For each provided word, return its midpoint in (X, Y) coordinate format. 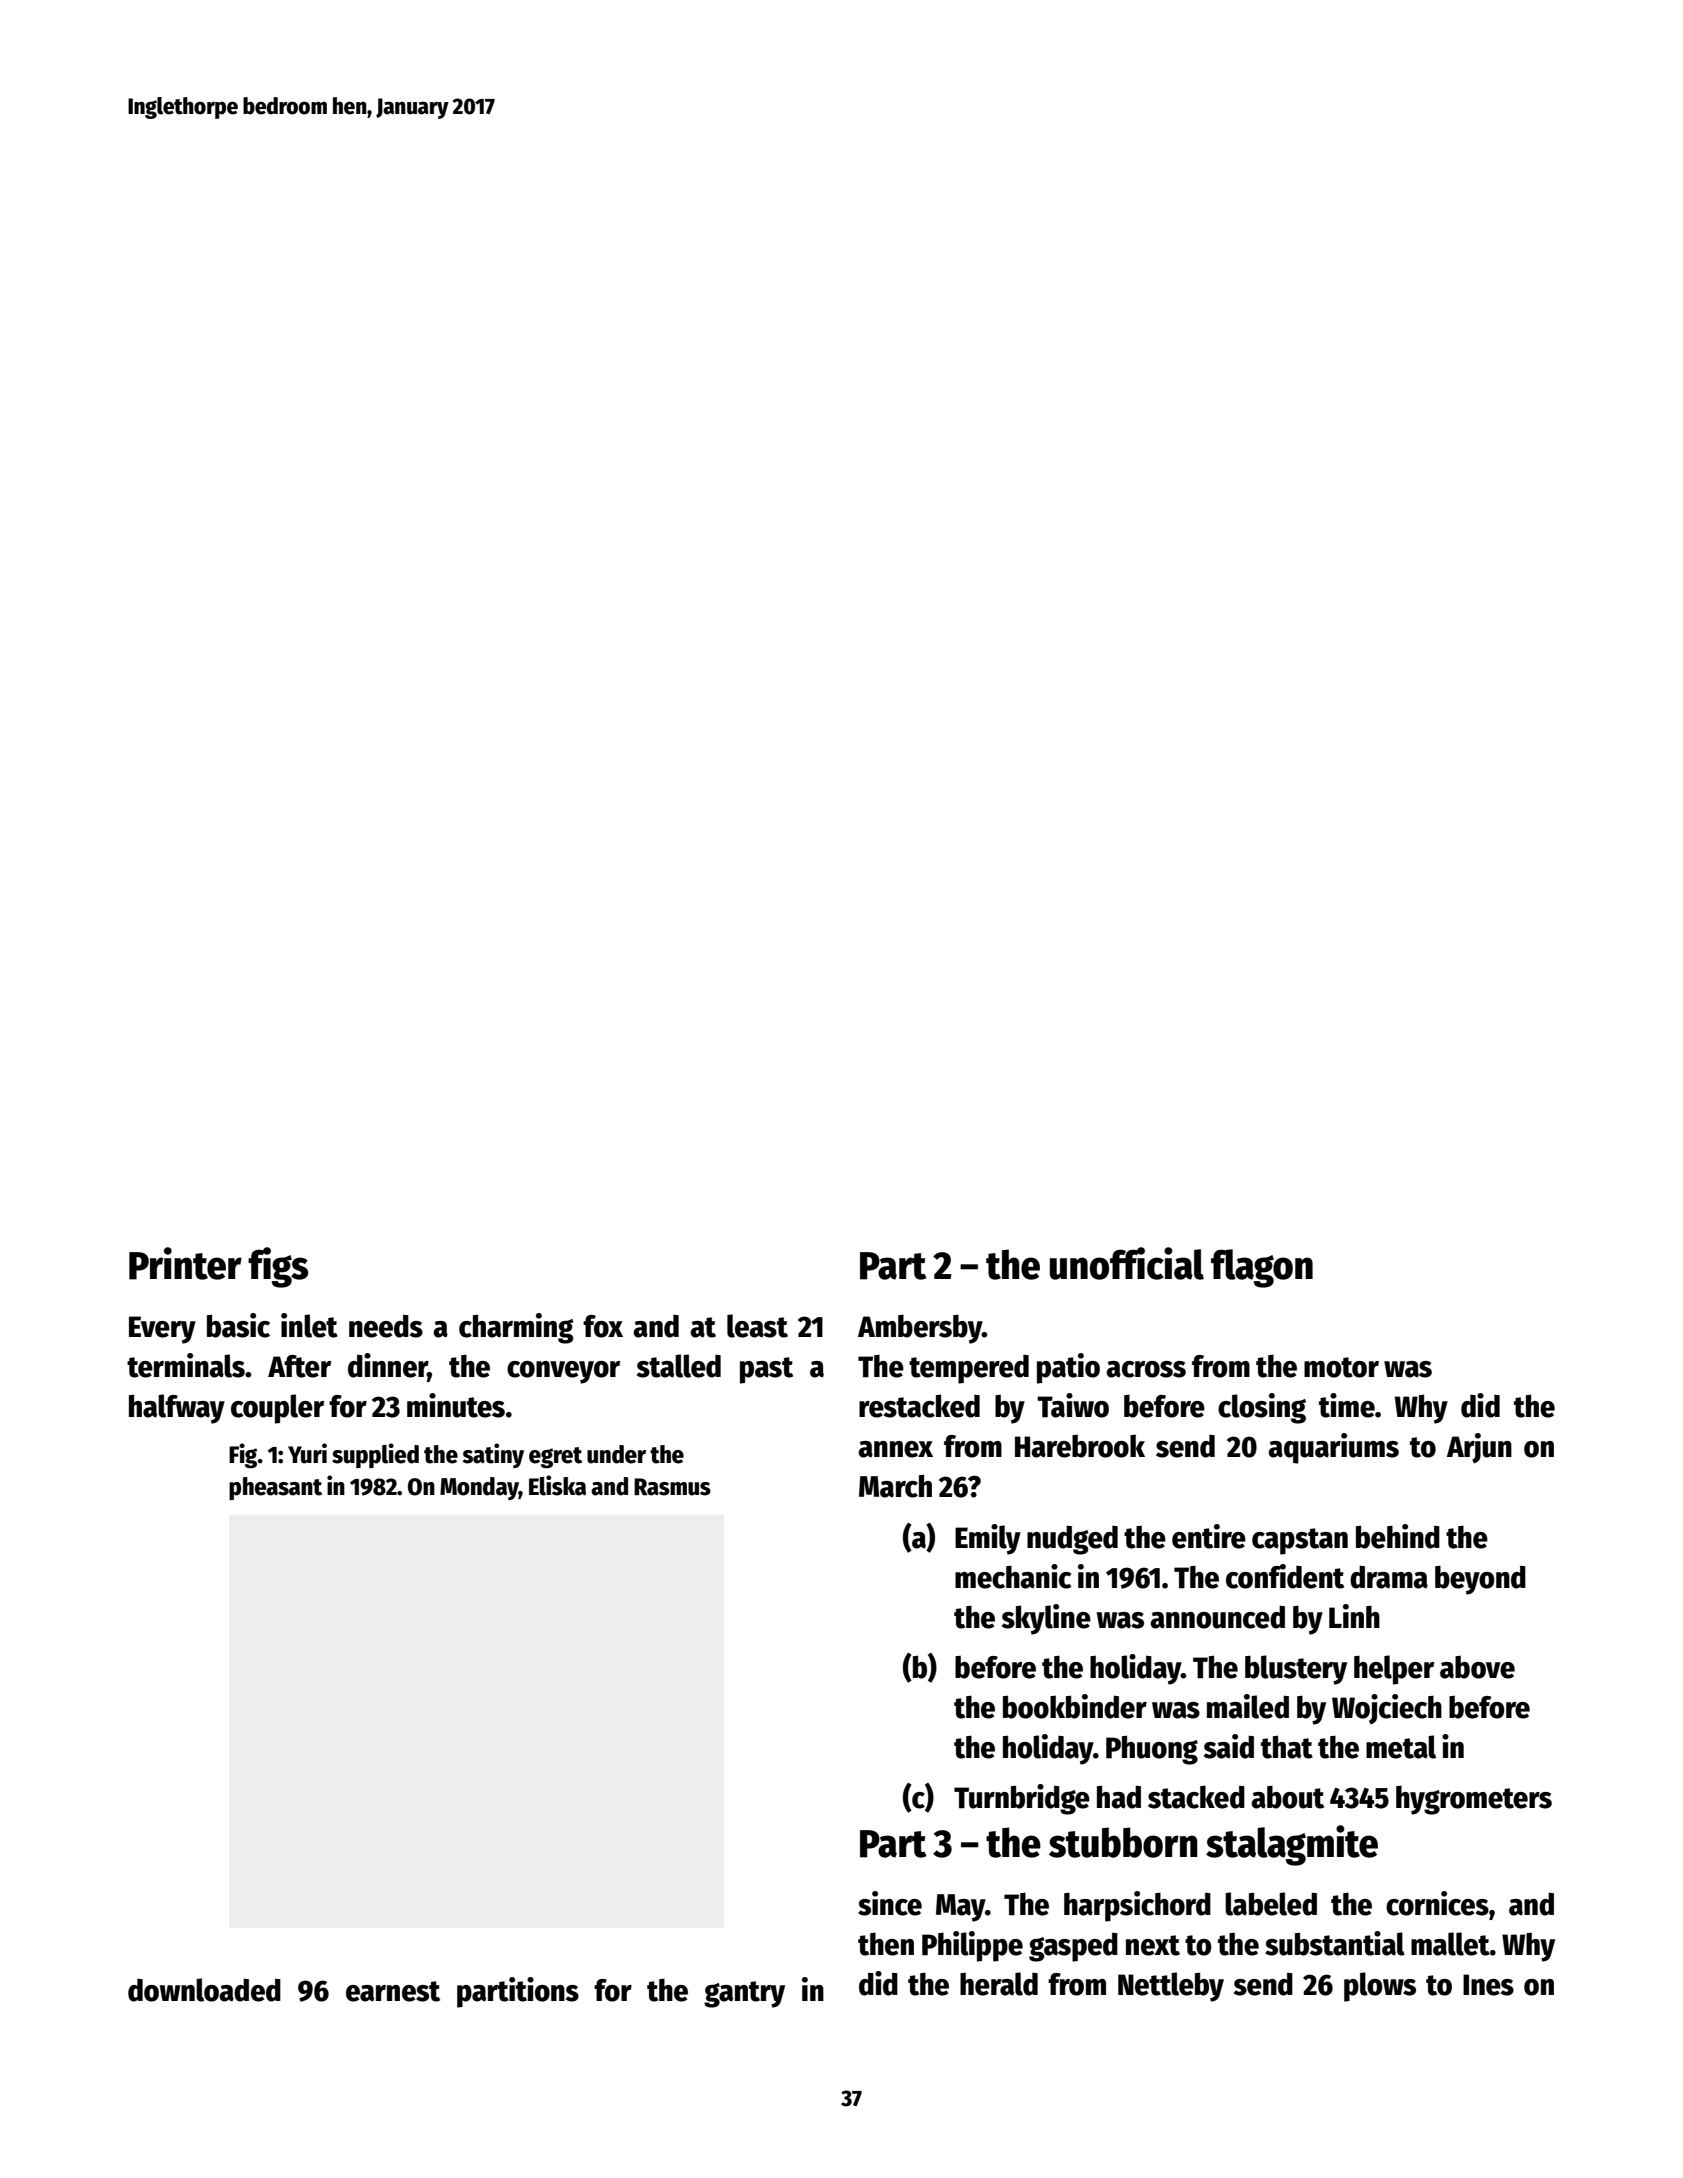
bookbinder (1075, 1706)
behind (1398, 1536)
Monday (479, 1488)
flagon (1262, 1268)
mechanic (1013, 1576)
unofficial (1127, 1263)
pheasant (275, 1488)
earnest (393, 1991)
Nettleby (1171, 1987)
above (1477, 1667)
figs (278, 1267)
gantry (744, 1994)
